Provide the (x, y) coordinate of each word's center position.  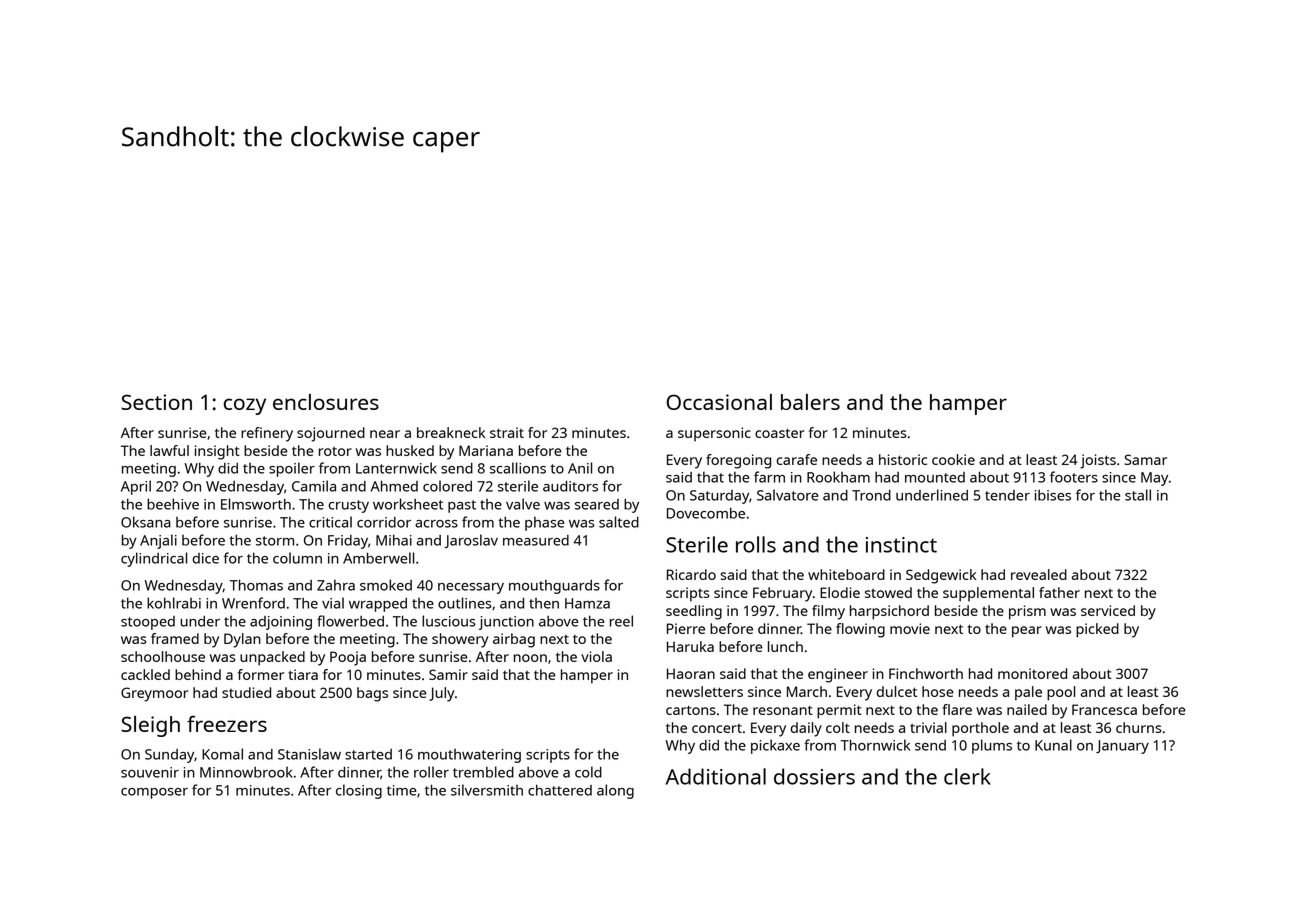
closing (359, 791)
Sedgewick (941, 576)
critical (330, 522)
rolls (756, 544)
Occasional (719, 402)
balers (810, 402)
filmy (828, 612)
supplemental (988, 594)
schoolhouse (163, 656)
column (297, 558)
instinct (901, 545)
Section (156, 402)
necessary (471, 588)
